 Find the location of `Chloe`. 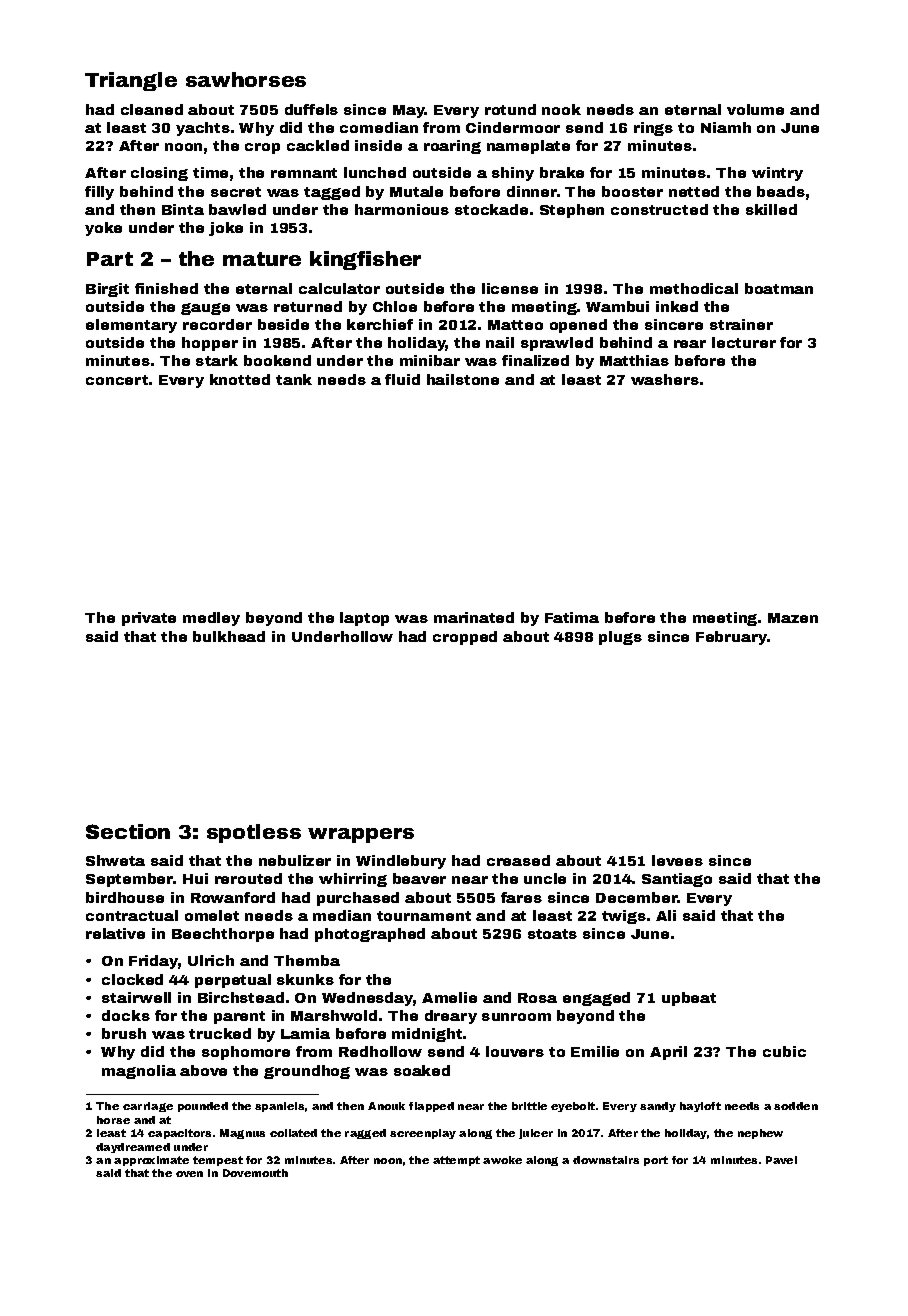

Chloe is located at coordinates (395, 306).
